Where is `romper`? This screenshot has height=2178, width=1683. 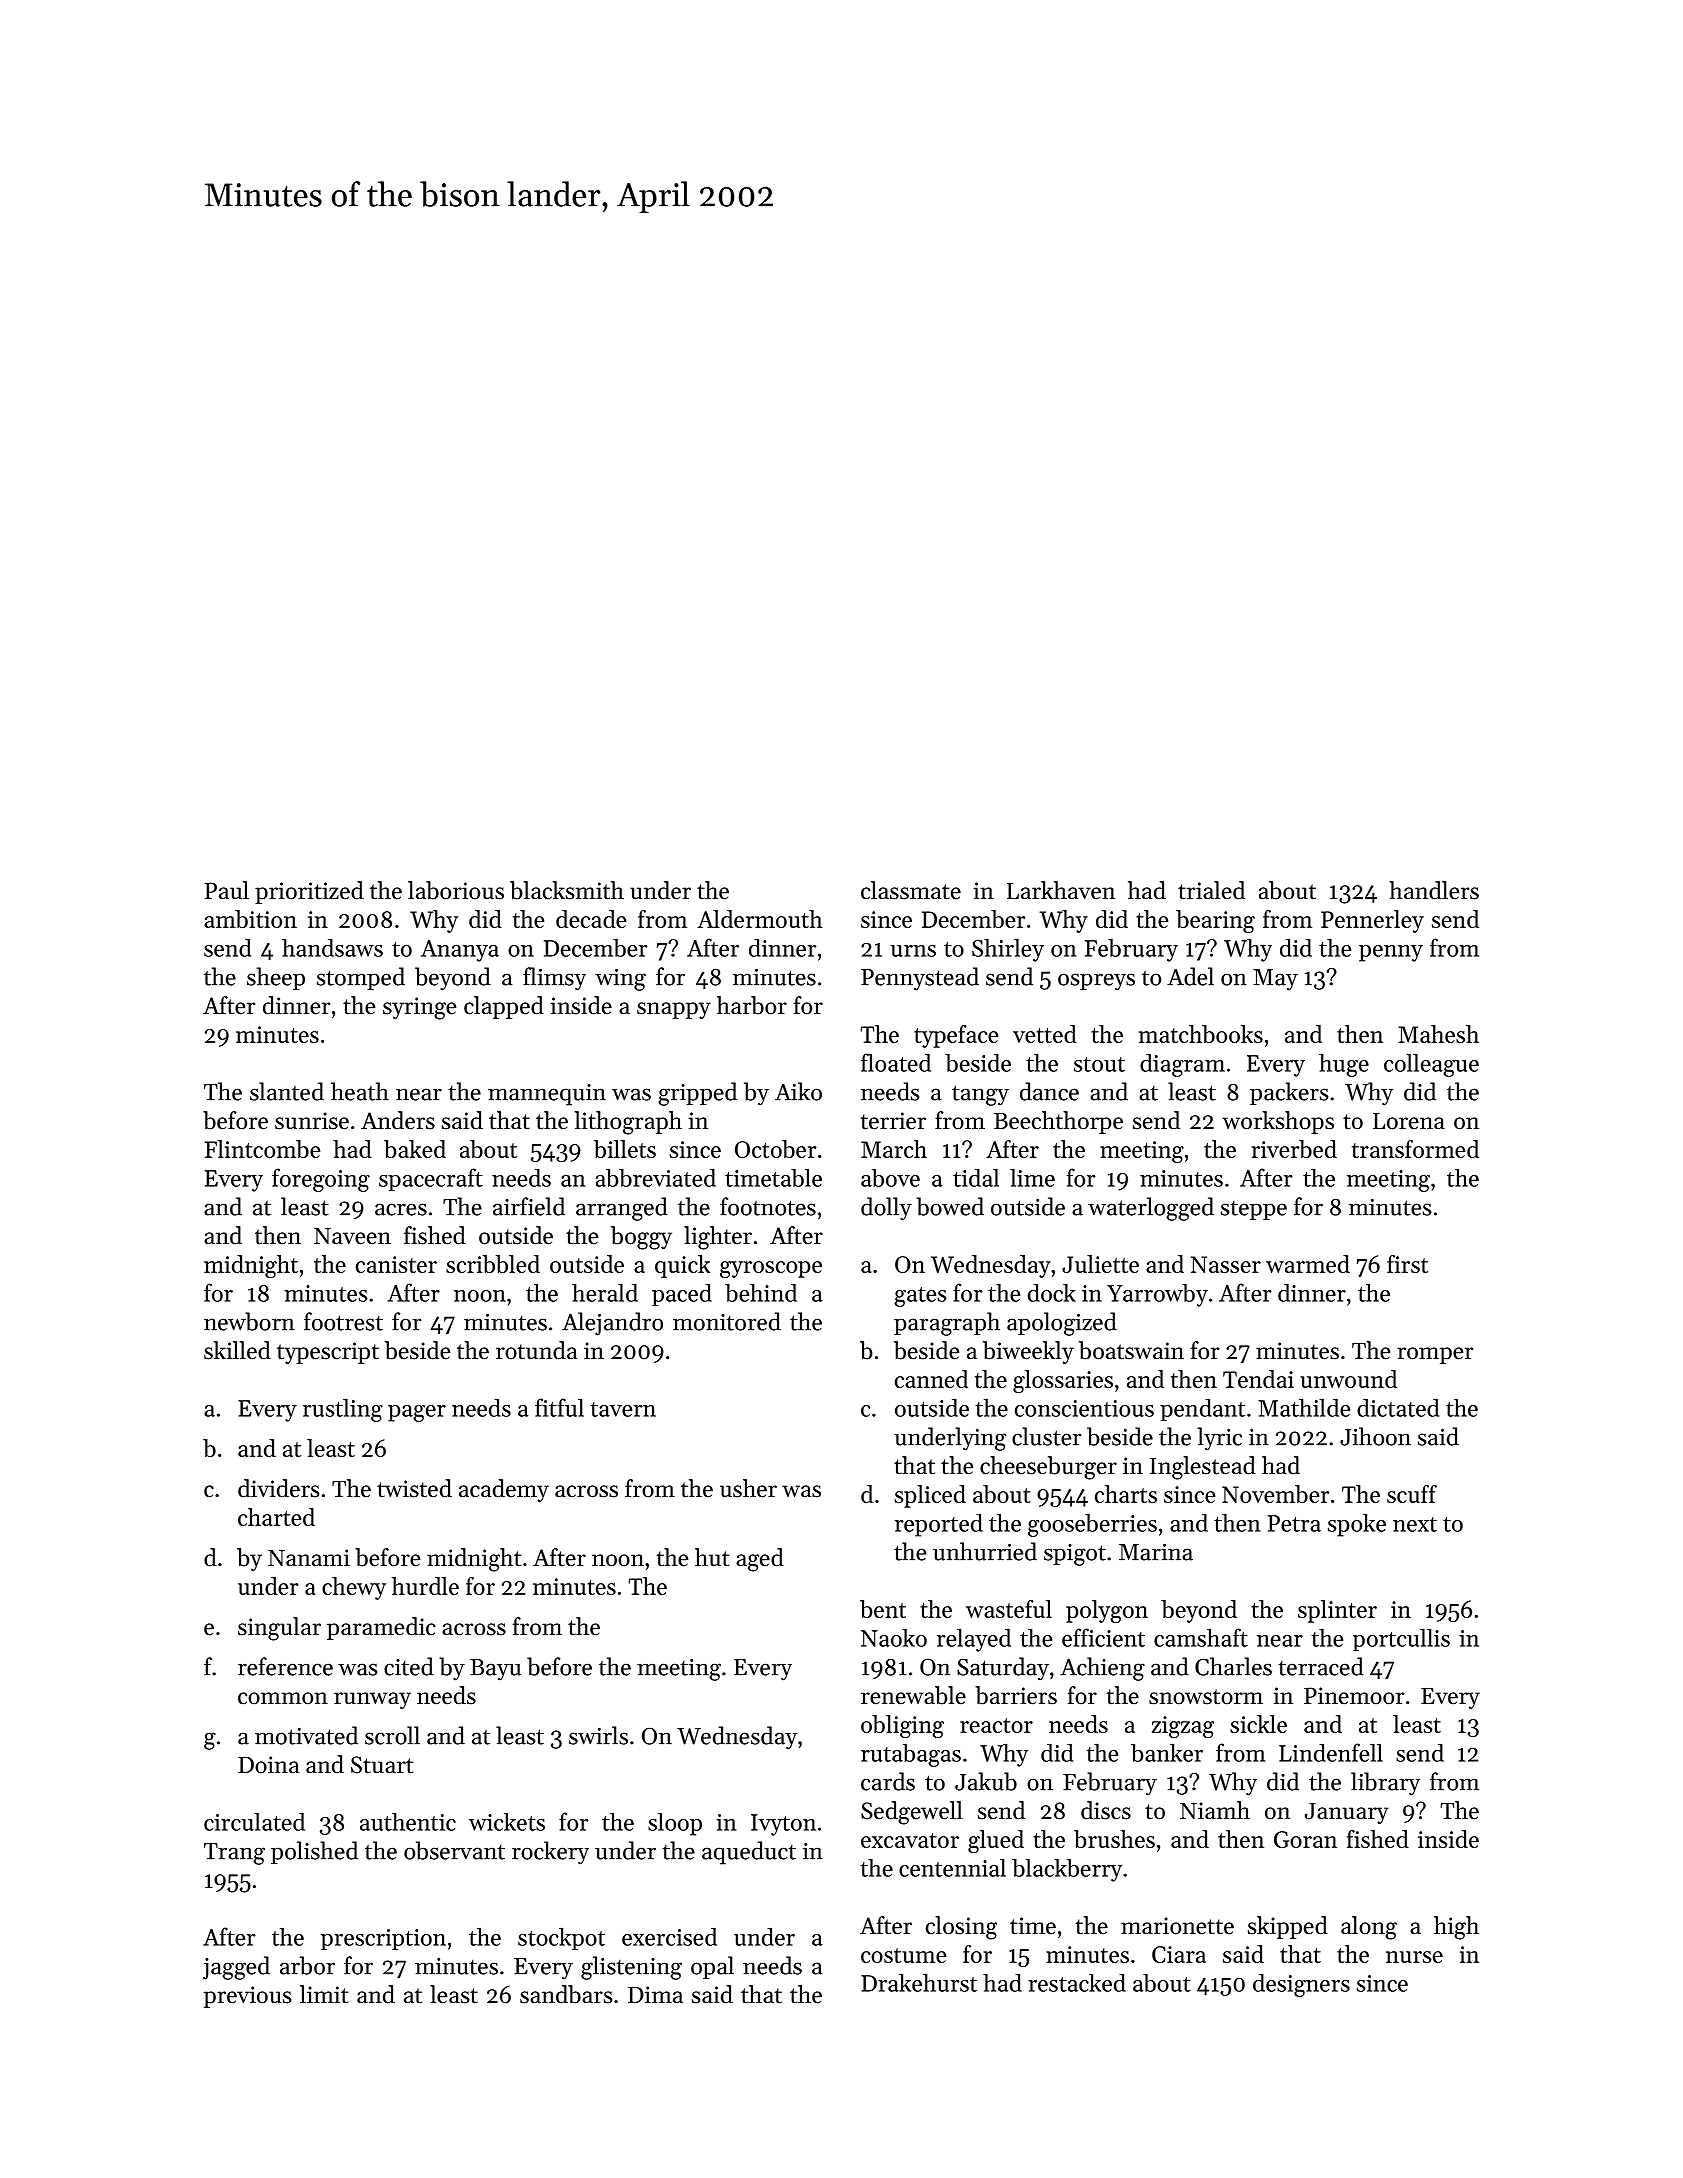
romper is located at coordinates (1435, 1355).
